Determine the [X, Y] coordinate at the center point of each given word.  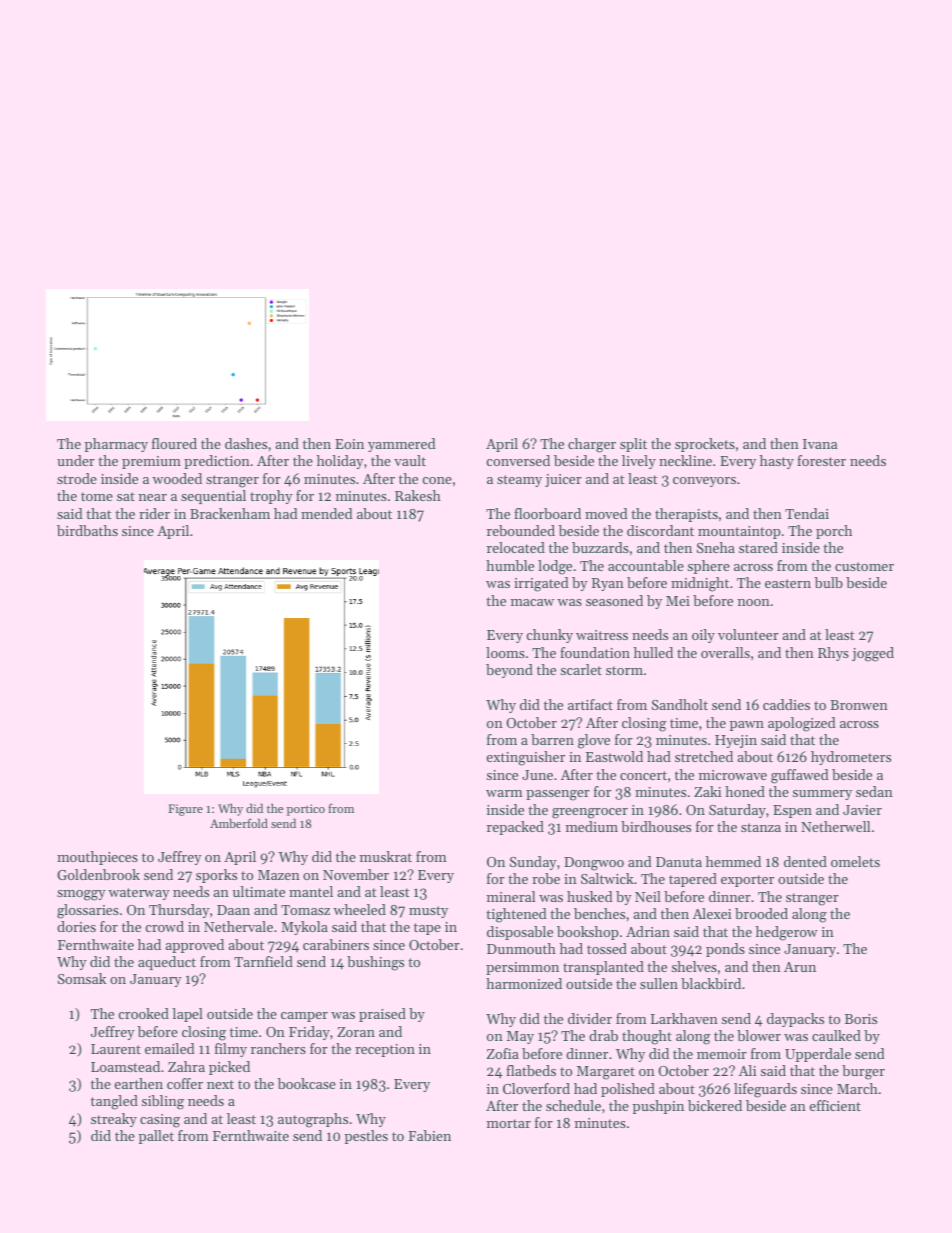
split [633, 445]
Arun [800, 967]
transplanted [603, 968]
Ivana [820, 444]
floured [174, 443]
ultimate [259, 891]
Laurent [116, 1049]
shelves [694, 966]
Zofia [503, 1053]
